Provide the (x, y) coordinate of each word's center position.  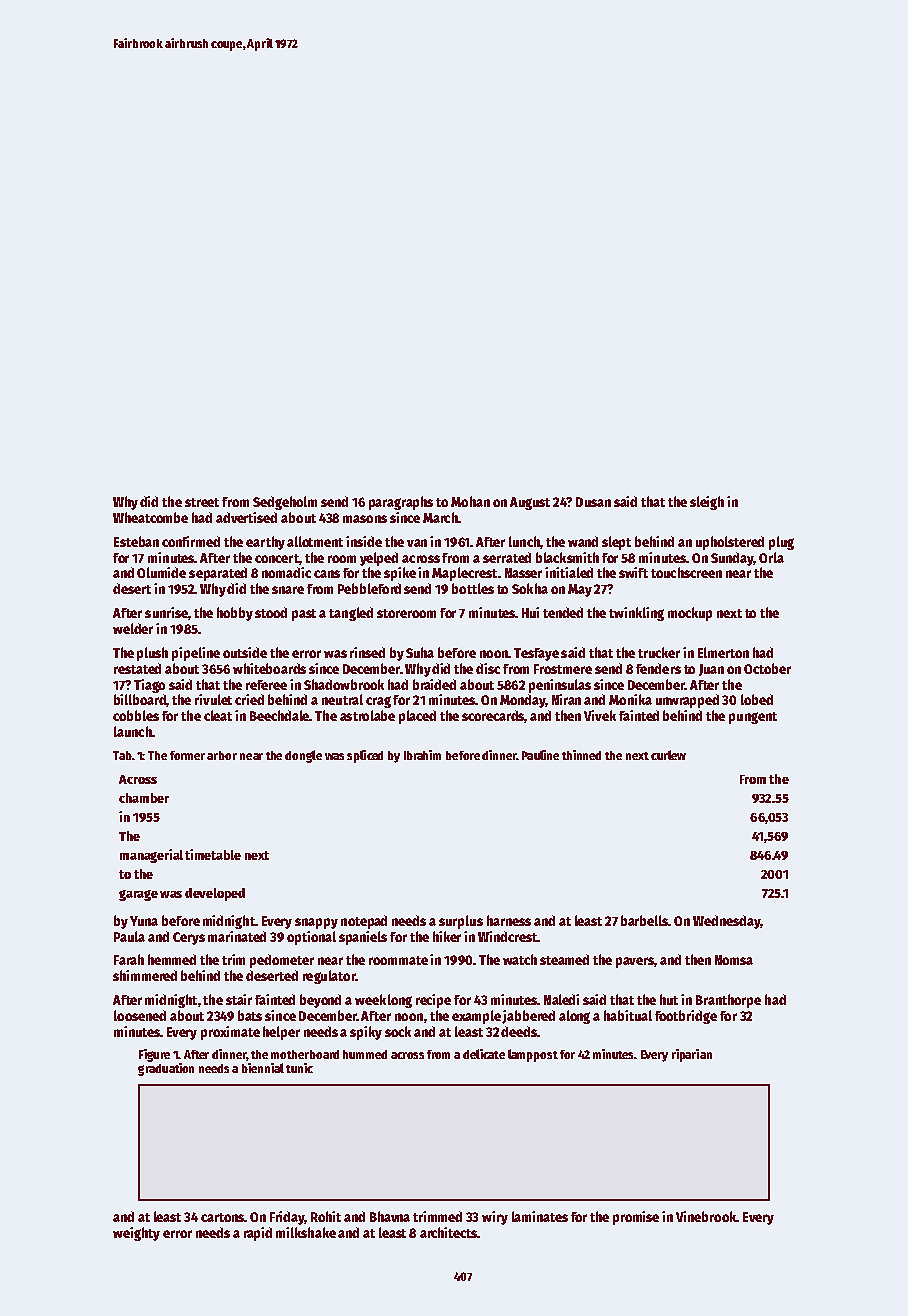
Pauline (540, 755)
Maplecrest (464, 574)
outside (245, 652)
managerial (151, 856)
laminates (540, 1216)
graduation (166, 1069)
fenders (658, 668)
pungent (753, 718)
